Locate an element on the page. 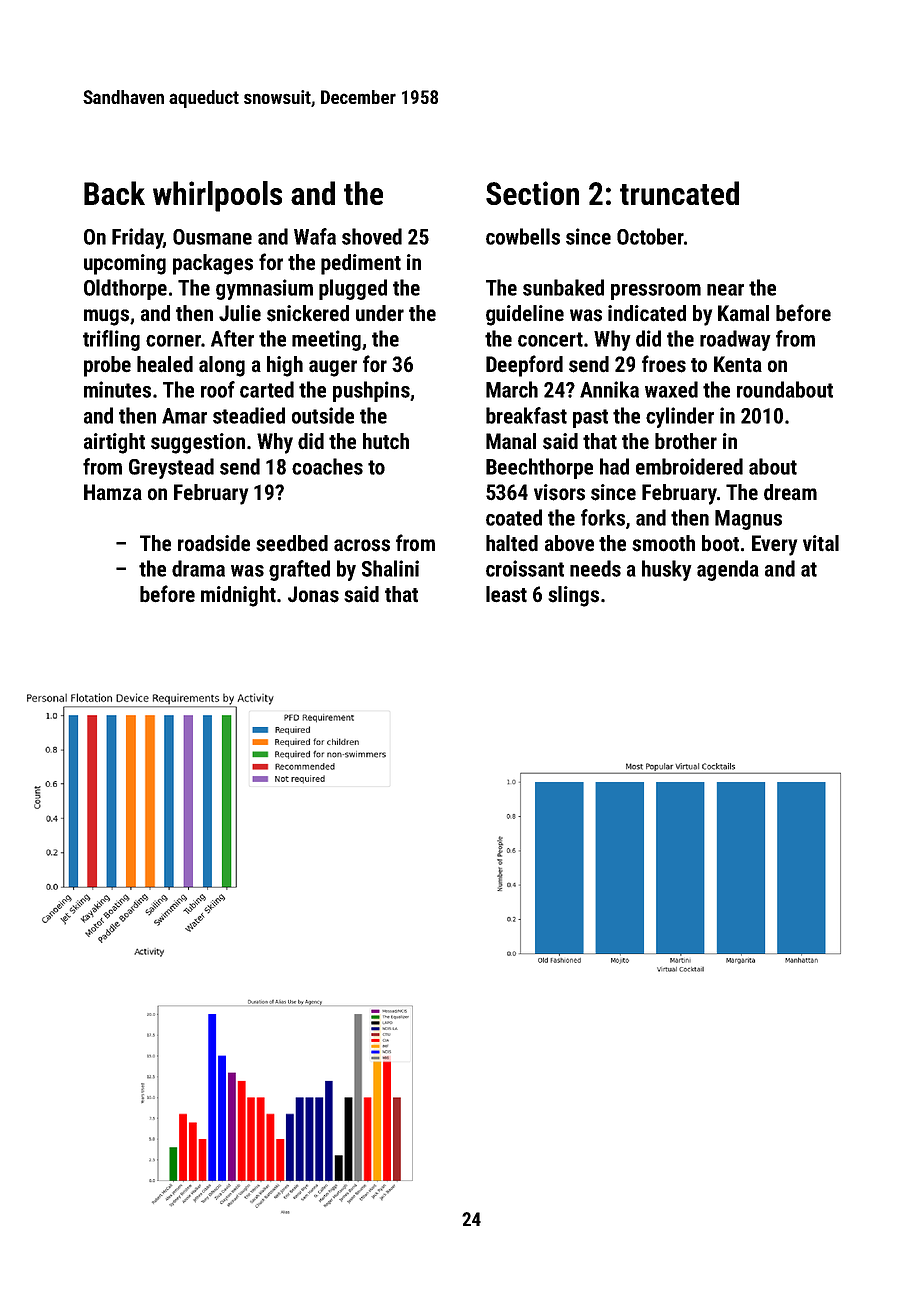 The height and width of the image is (1311, 924). truncated is located at coordinates (679, 193).
